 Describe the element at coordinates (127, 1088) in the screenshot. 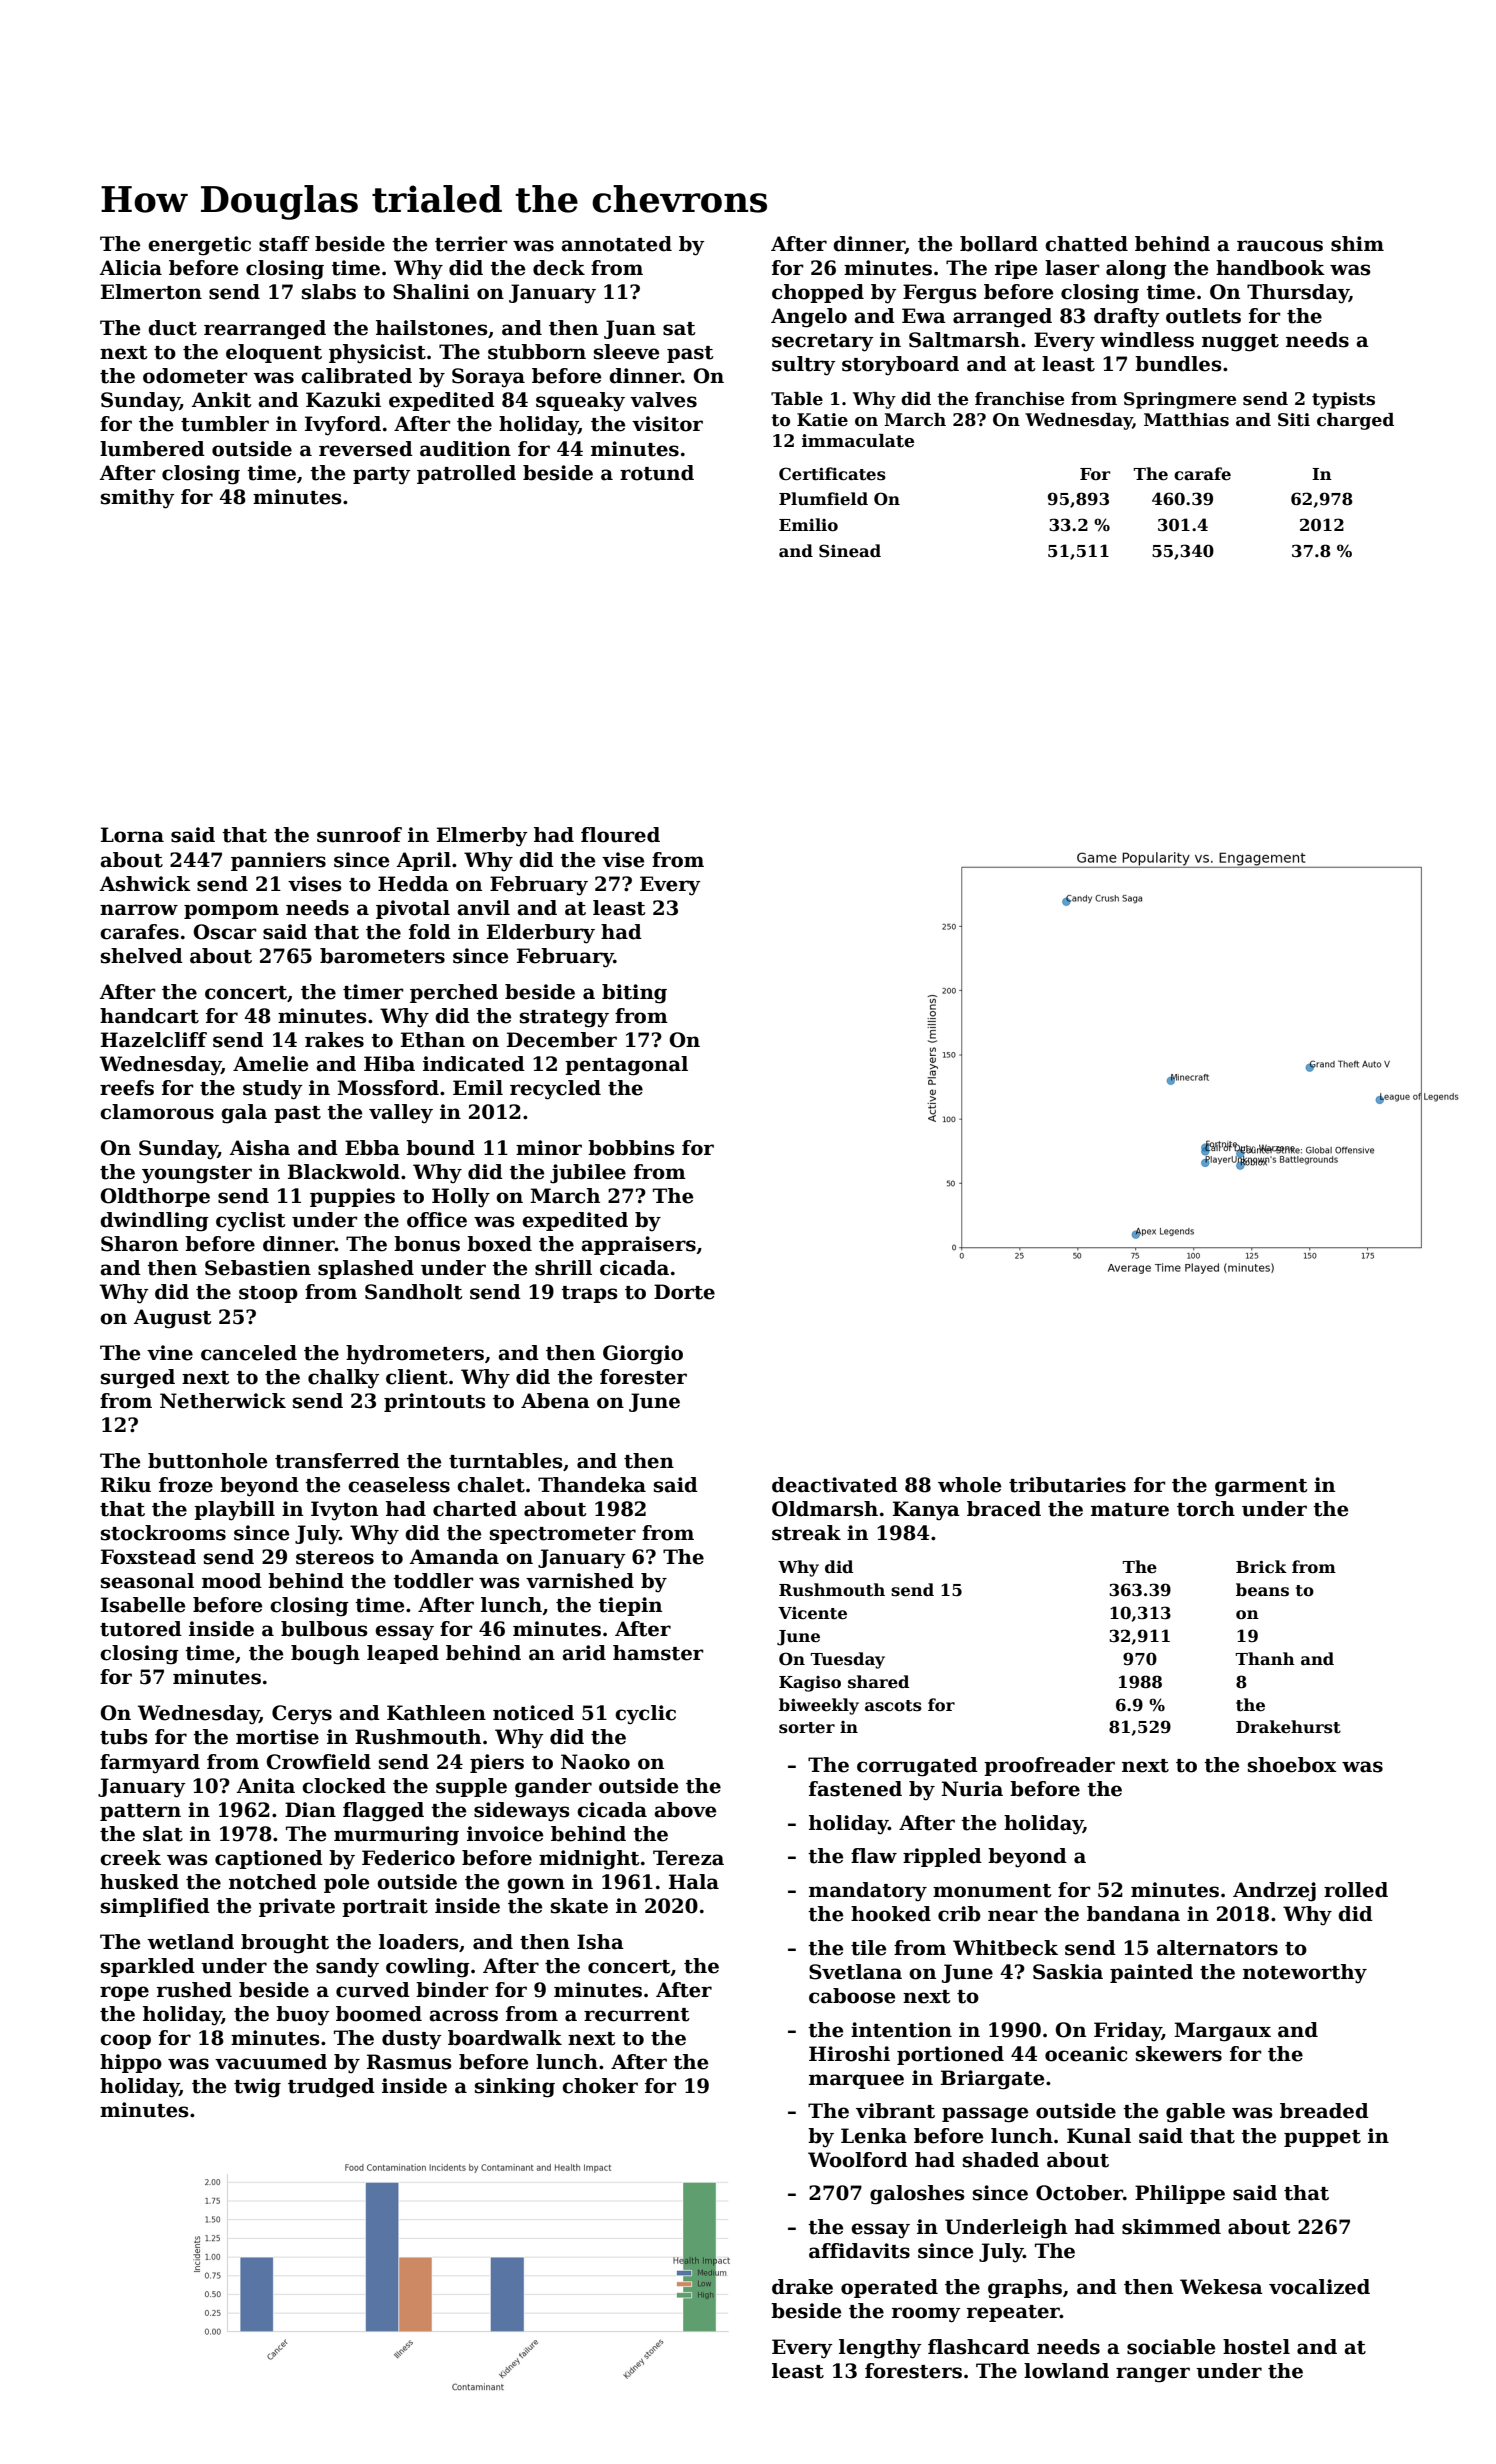

I see `reefs` at that location.
